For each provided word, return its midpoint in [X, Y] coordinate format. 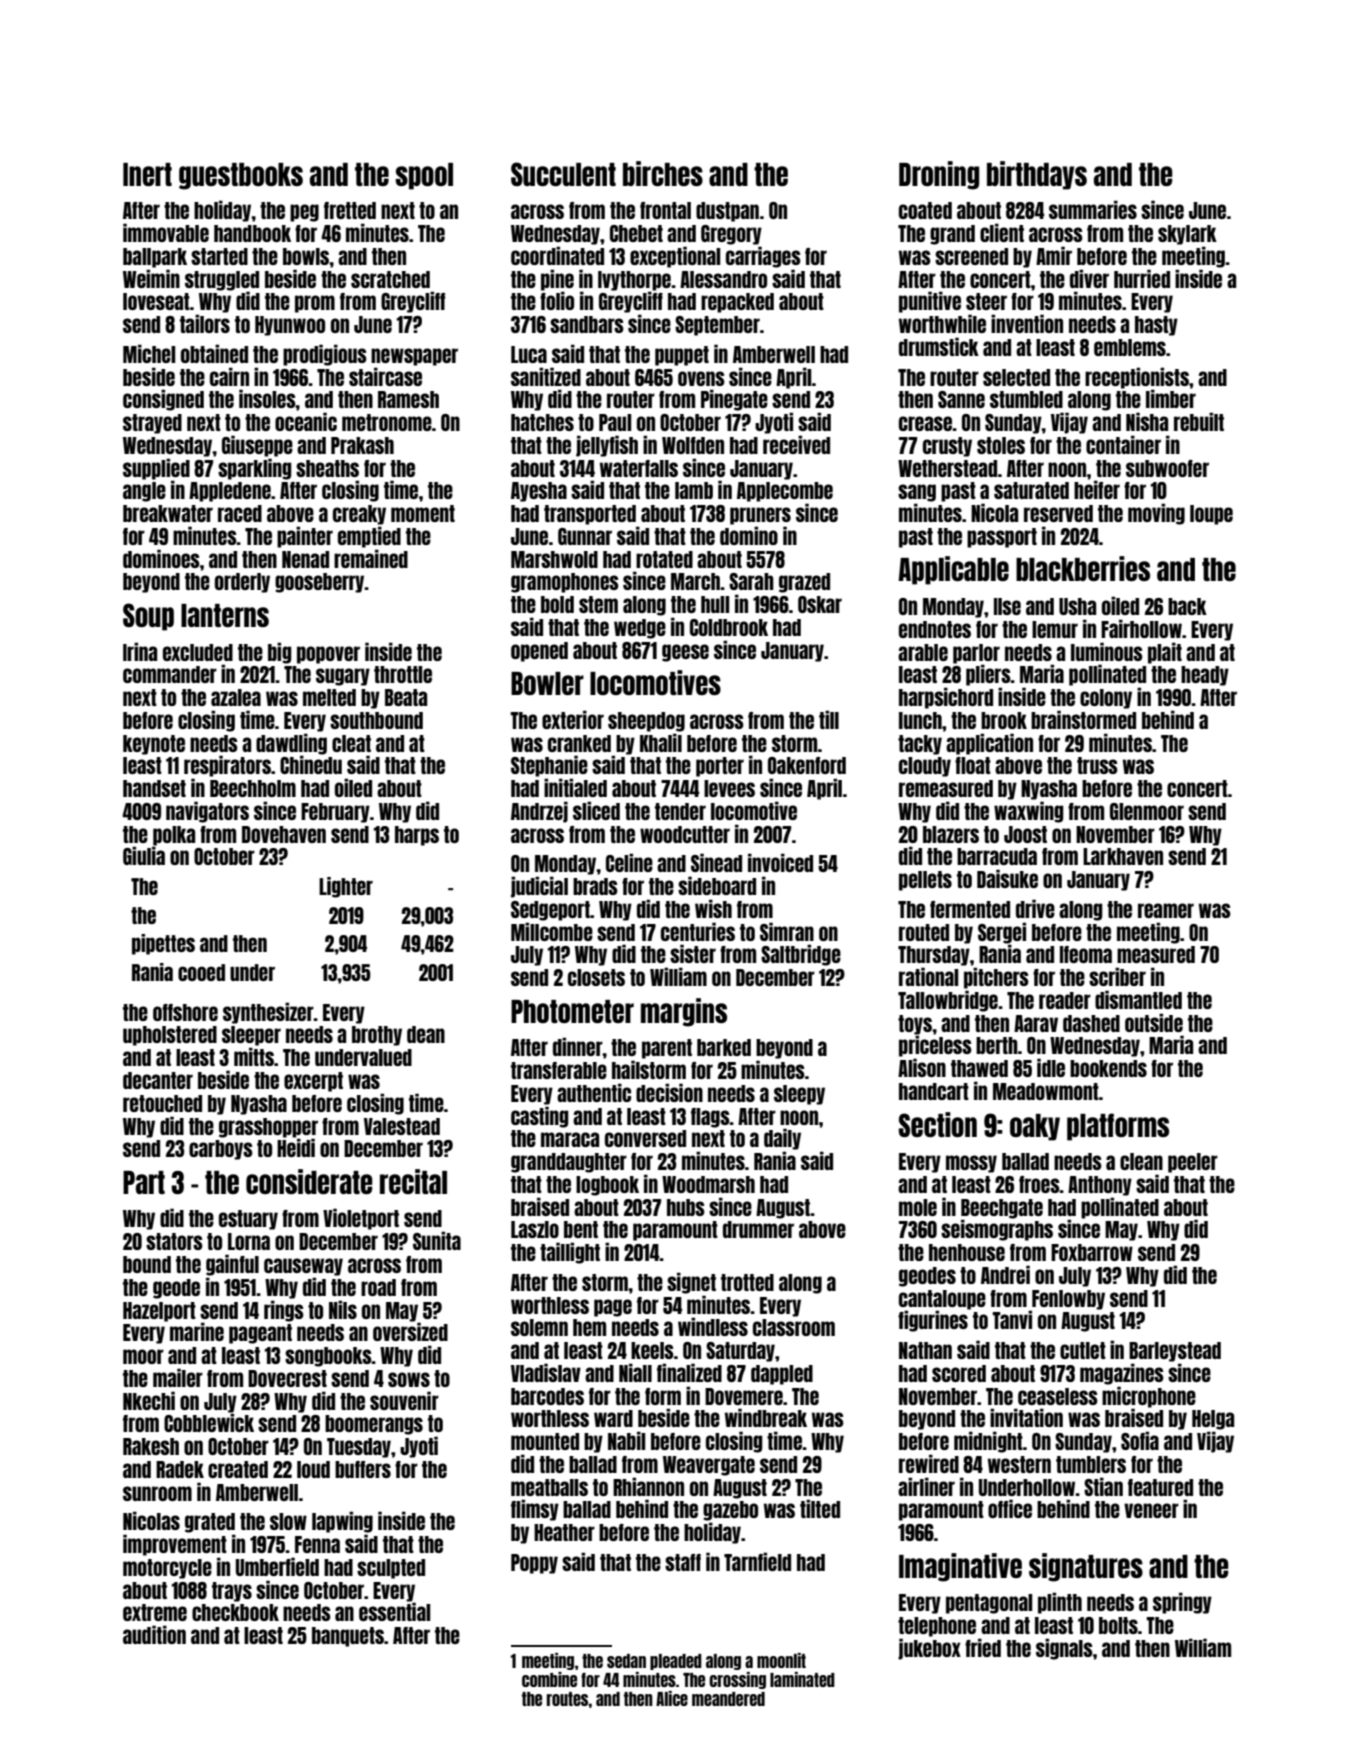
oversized [410, 1331]
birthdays [1037, 175]
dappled [782, 1375]
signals [1064, 1649]
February [335, 813]
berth [997, 1045]
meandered [728, 1699]
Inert [147, 174]
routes [568, 1699]
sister [693, 953]
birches [663, 173]
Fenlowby [1068, 1300]
